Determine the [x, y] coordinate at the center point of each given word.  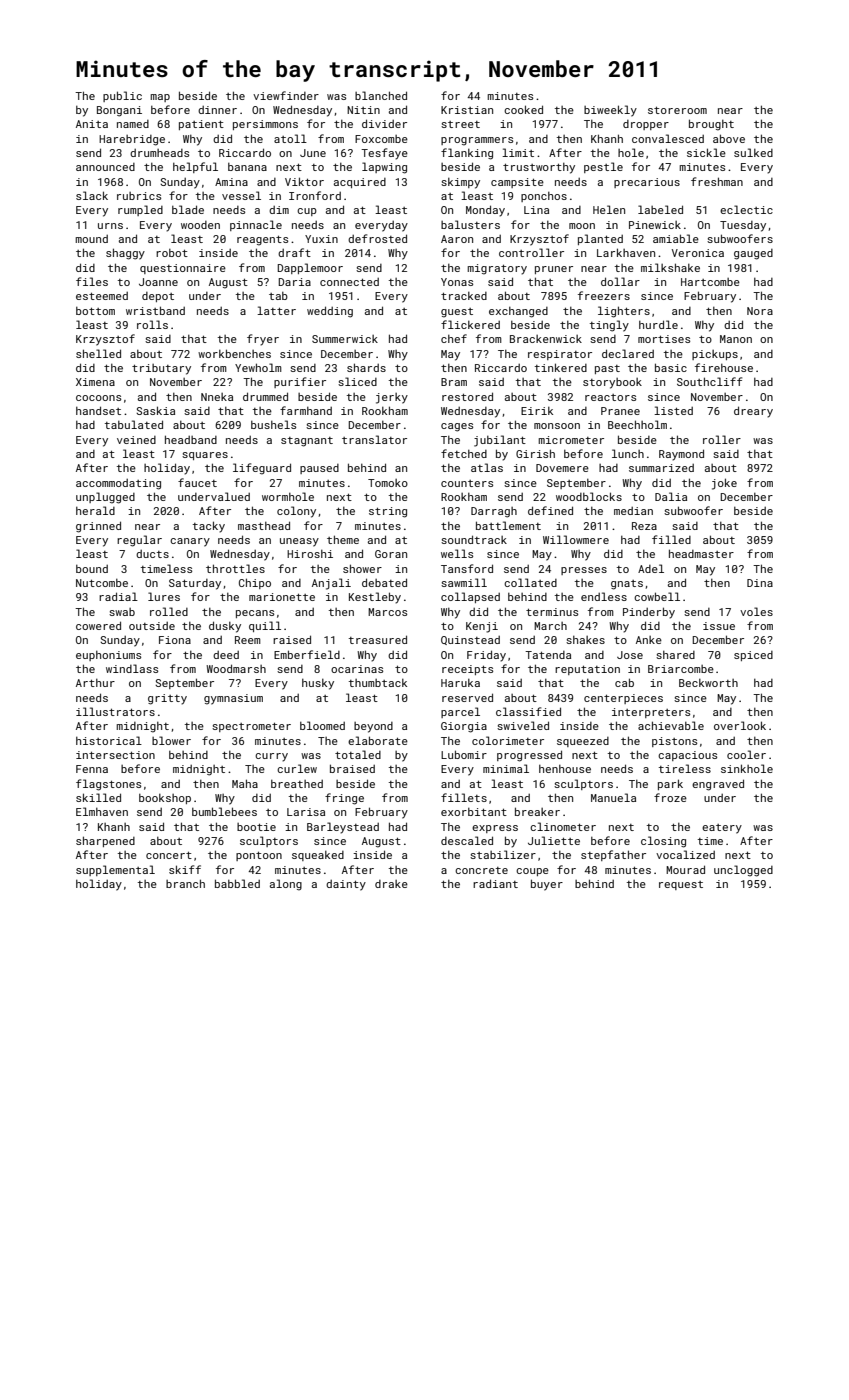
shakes [585, 640]
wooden [200, 225]
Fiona [175, 640]
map [160, 98]
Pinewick [655, 225]
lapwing [384, 168]
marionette [282, 597]
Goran [391, 554]
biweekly [610, 111]
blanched [381, 95]
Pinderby [649, 613]
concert [169, 855]
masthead [264, 525]
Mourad [685, 869]
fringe [344, 799]
